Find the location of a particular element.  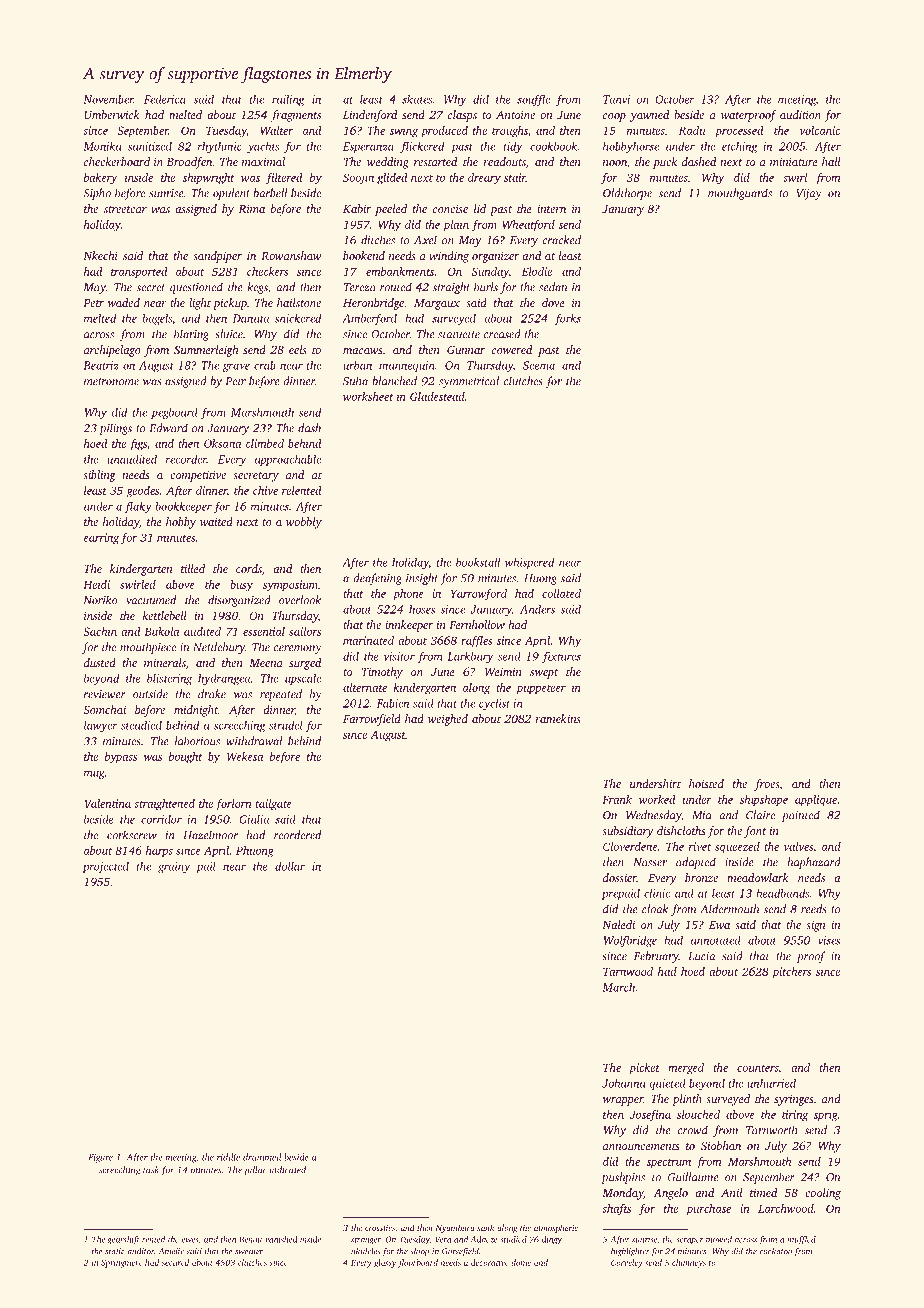

Monday is located at coordinates (622, 1194).
